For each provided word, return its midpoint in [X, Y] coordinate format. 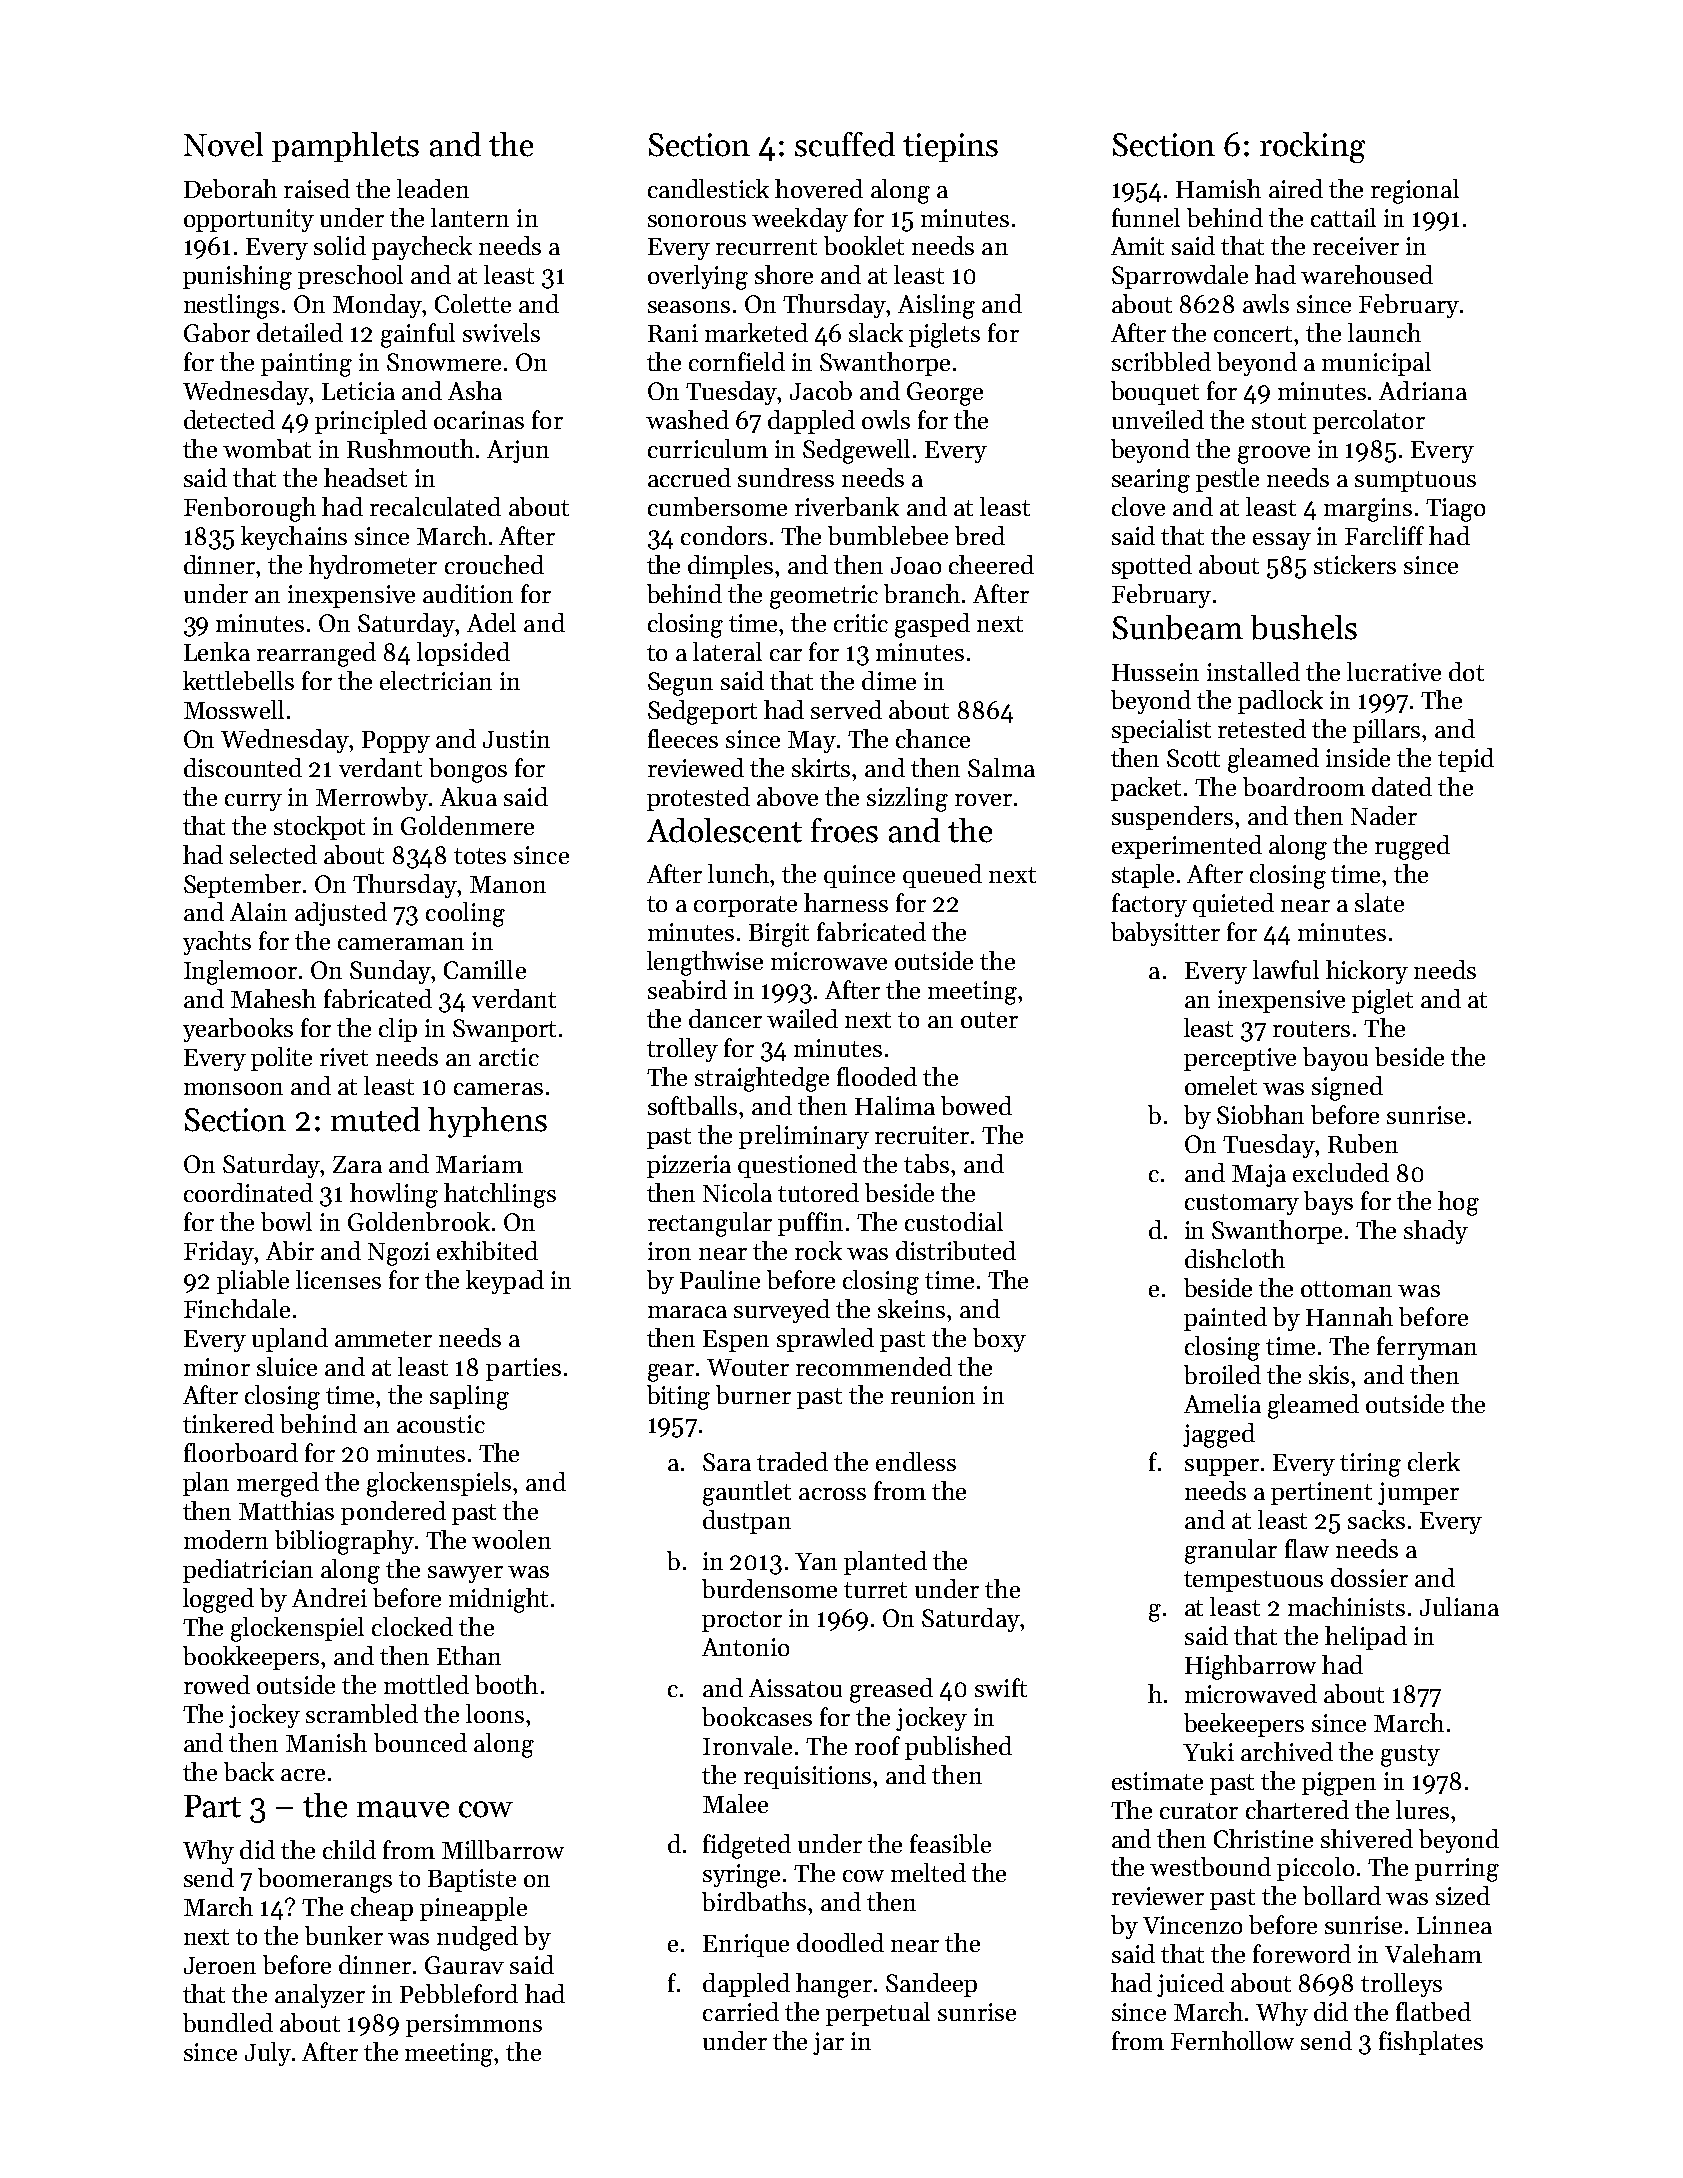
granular [1231, 1551]
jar [828, 2043]
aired [1296, 188]
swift [1001, 1687]
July [268, 2054]
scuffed [845, 144]
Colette [473, 303]
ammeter [383, 1339]
